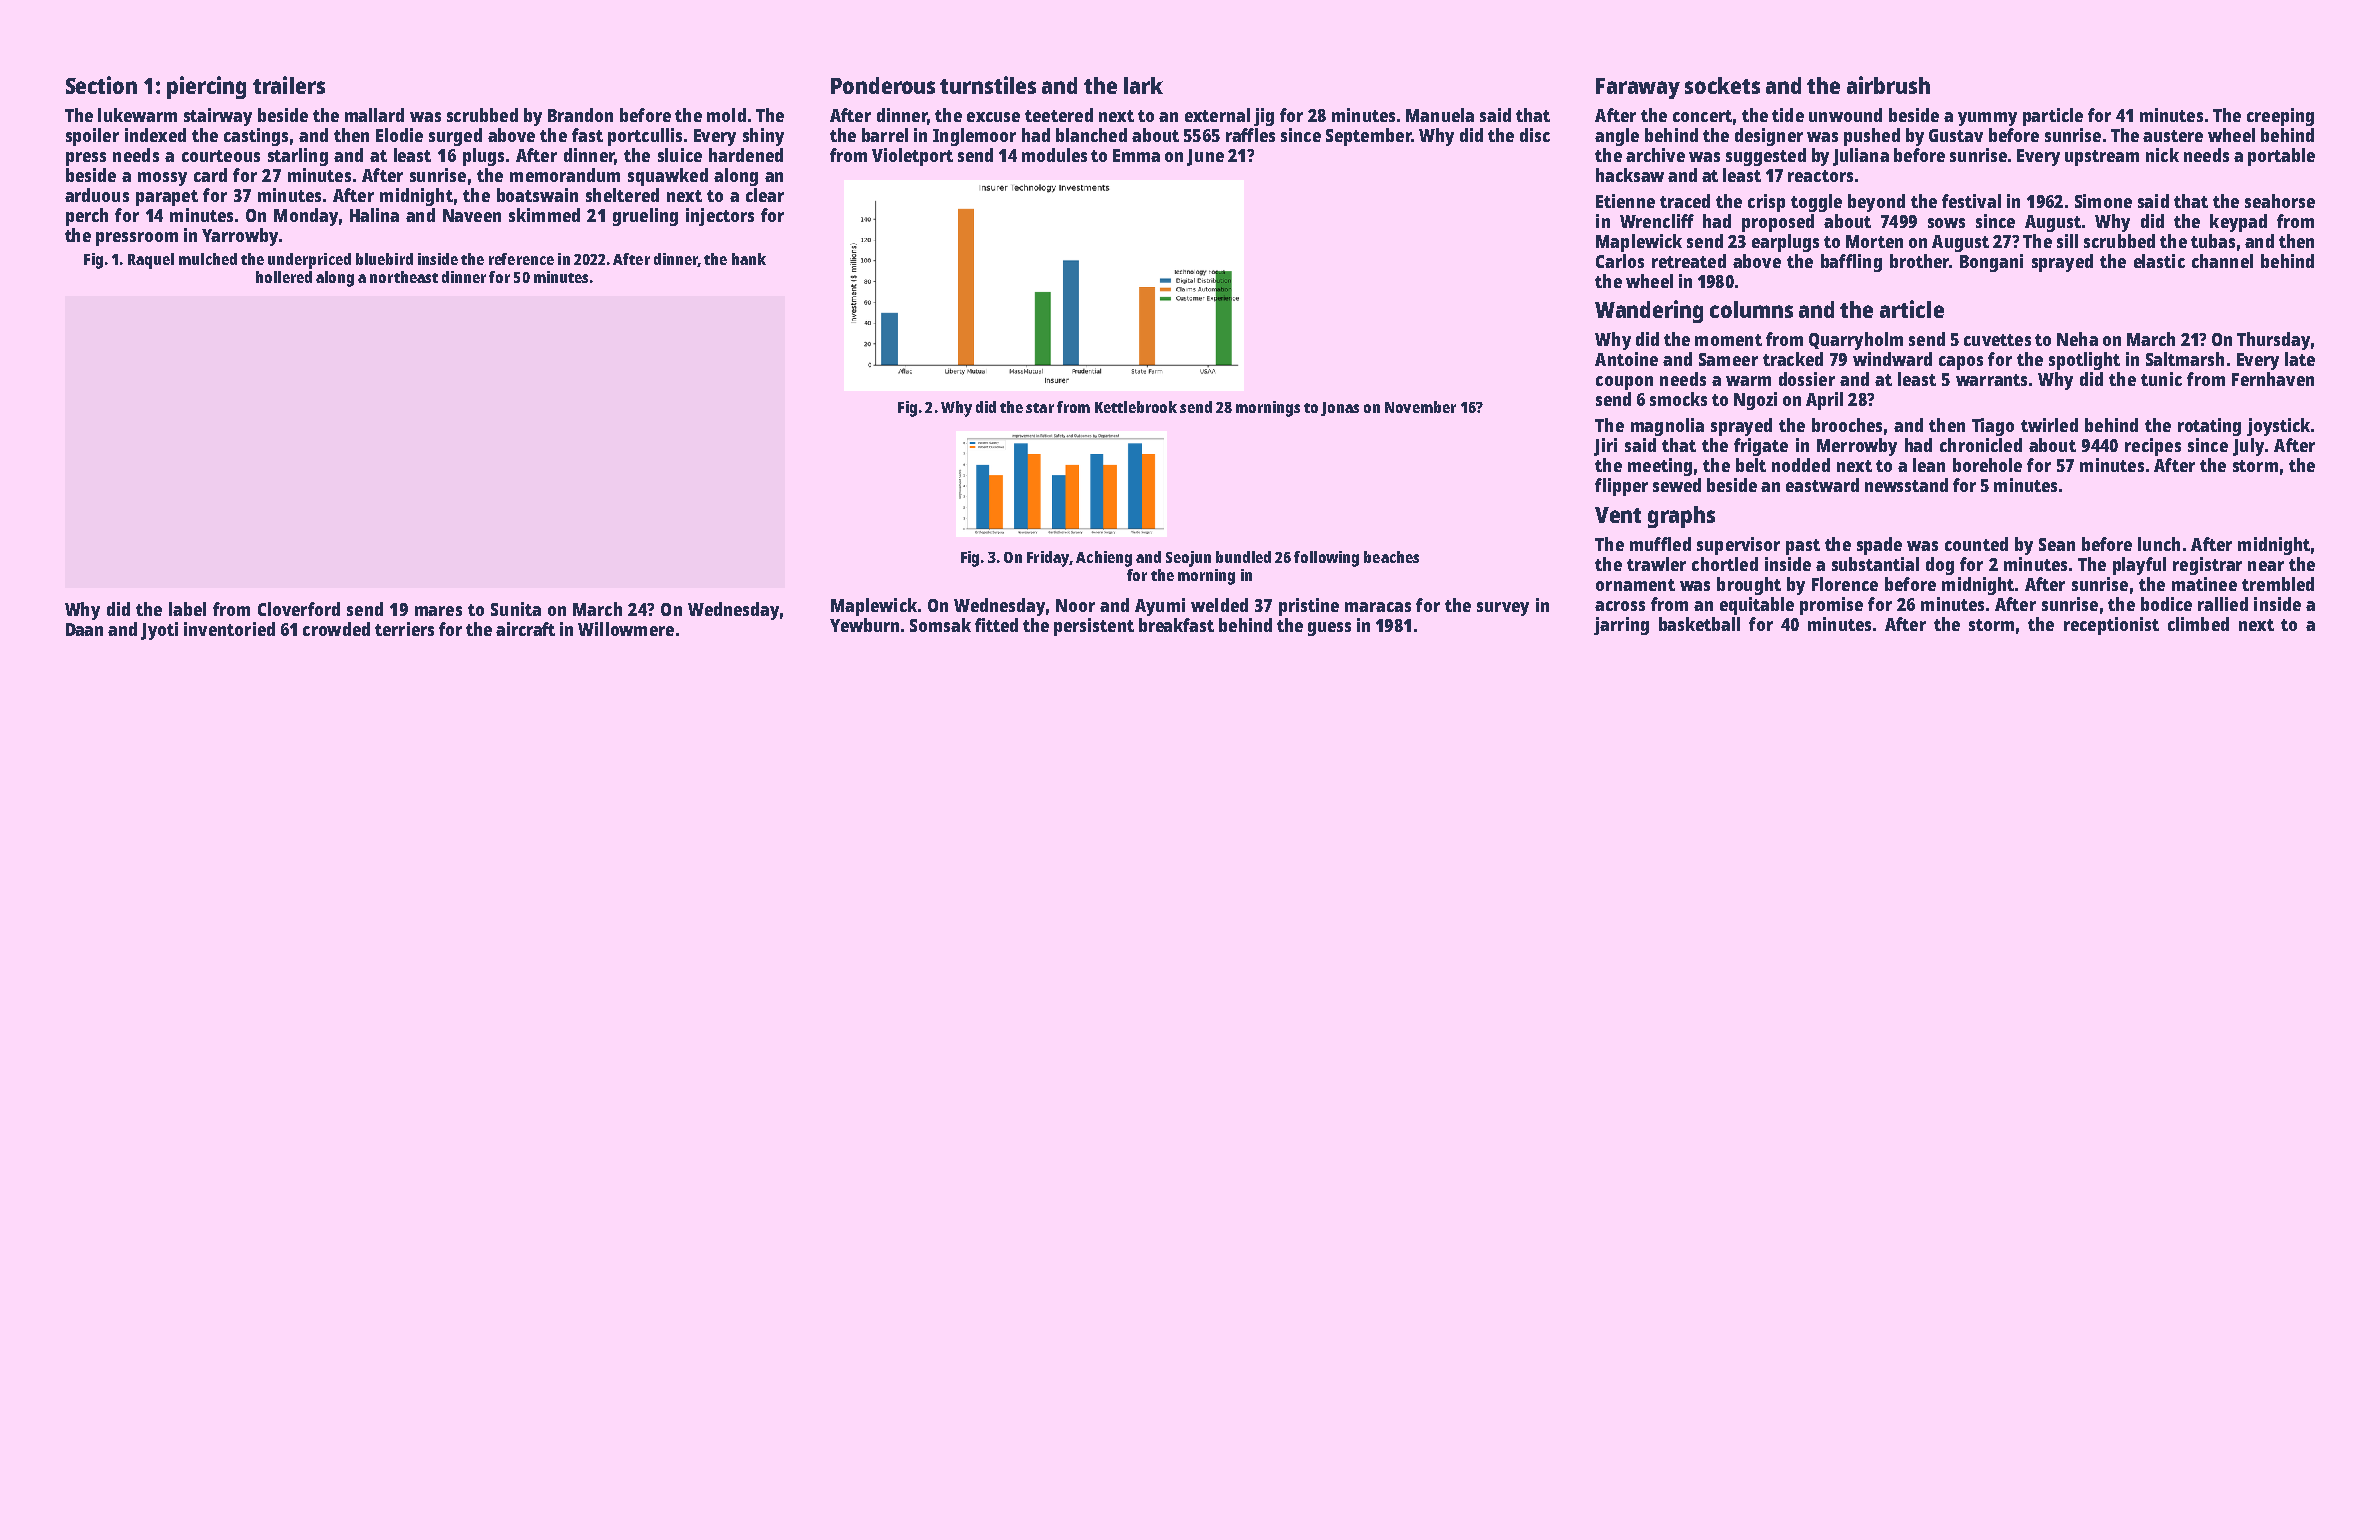 The height and width of the document is (1540, 2380). What do you see at coordinates (438, 611) in the document?
I see `mares` at bounding box center [438, 611].
